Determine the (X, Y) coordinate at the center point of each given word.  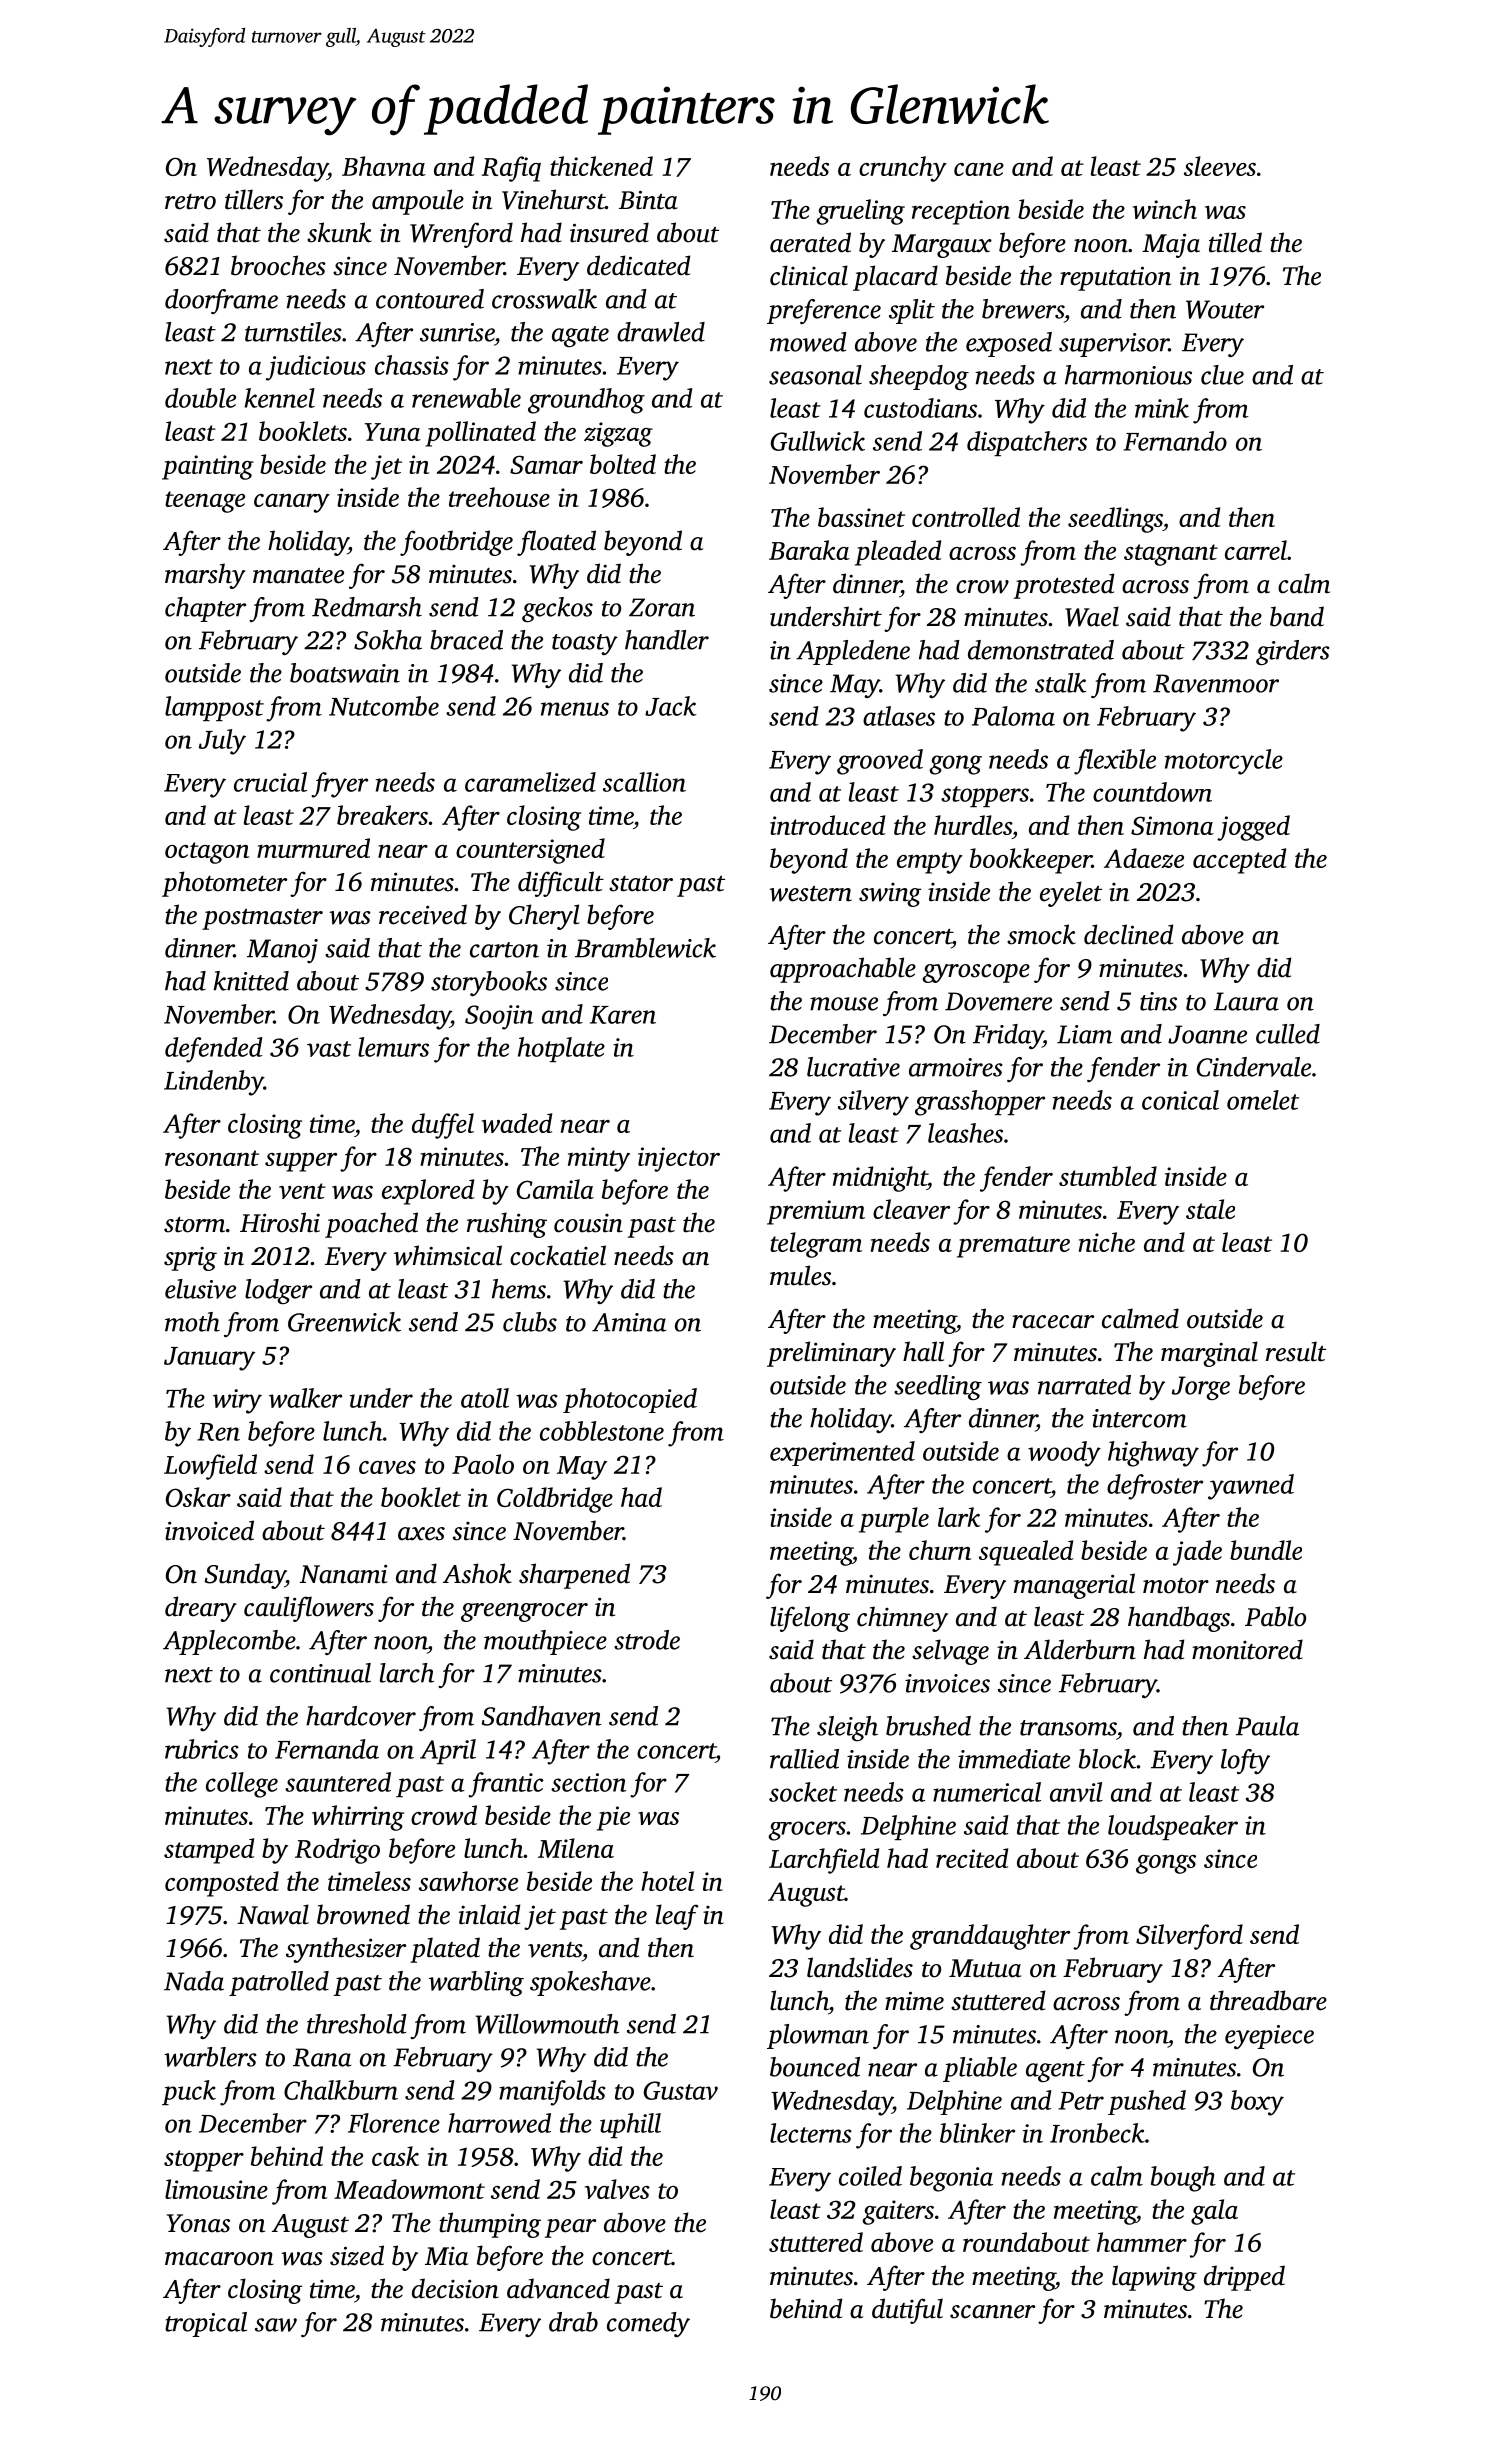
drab (573, 2322)
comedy (648, 2324)
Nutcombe (384, 706)
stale (1210, 1209)
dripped (1244, 2278)
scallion (644, 782)
